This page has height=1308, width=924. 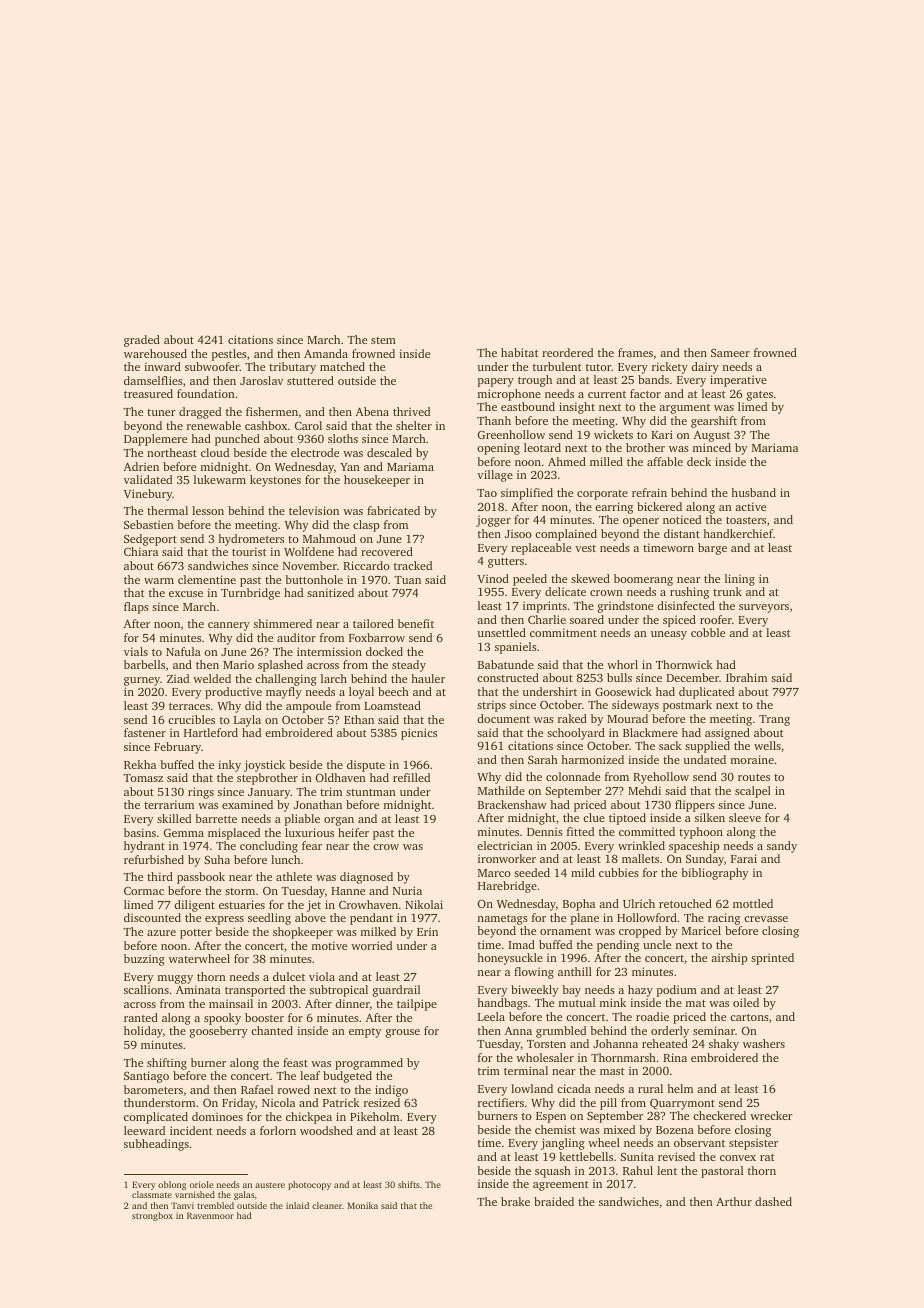 I want to click on village, so click(x=495, y=476).
